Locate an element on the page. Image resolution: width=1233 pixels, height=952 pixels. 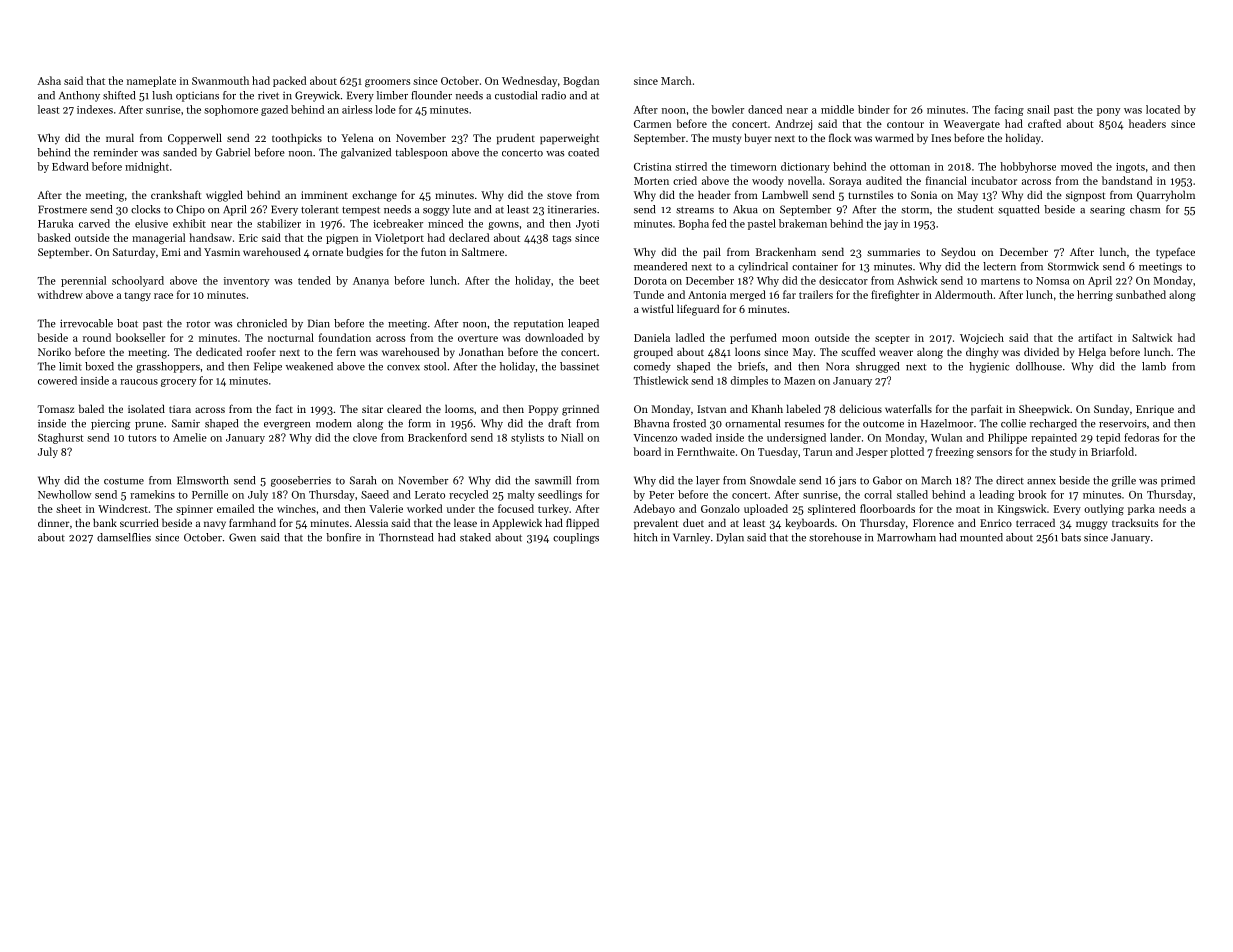
streams is located at coordinates (695, 210).
